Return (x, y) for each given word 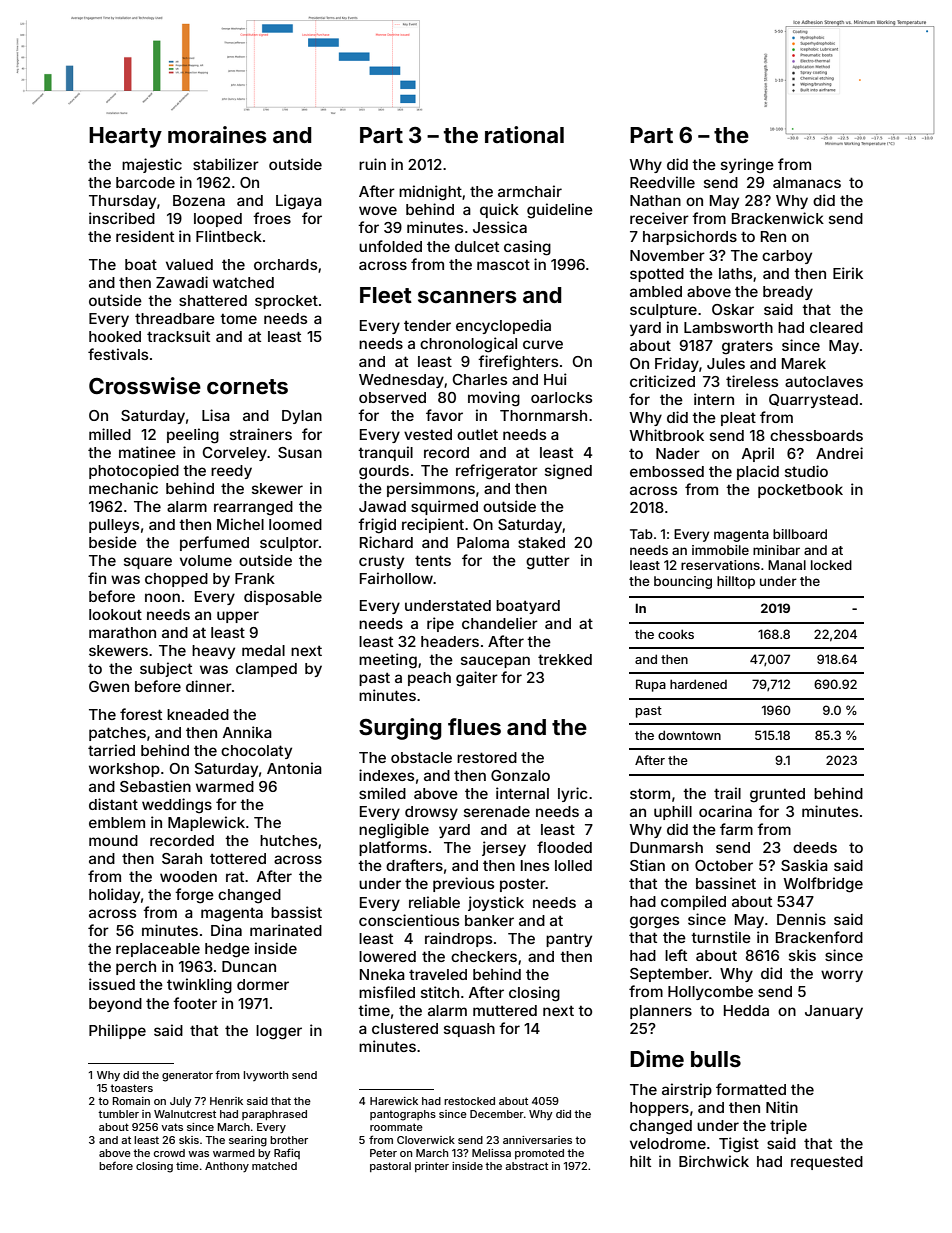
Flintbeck (229, 236)
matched (274, 1166)
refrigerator (497, 472)
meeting (388, 661)
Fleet (386, 295)
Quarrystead (813, 401)
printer (432, 1167)
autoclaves (824, 381)
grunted (777, 795)
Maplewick (206, 823)
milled (110, 434)
